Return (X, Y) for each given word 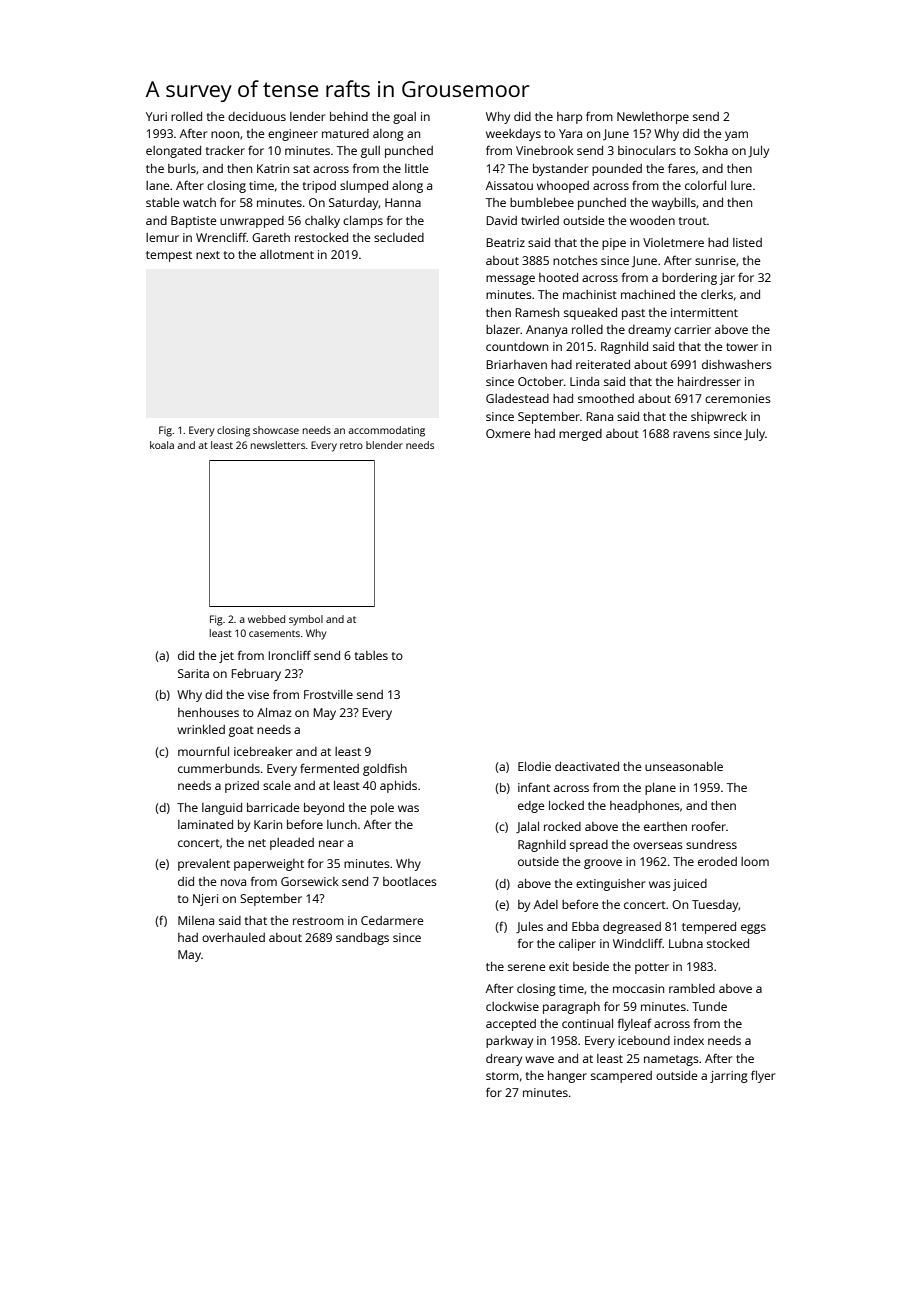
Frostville (328, 694)
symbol (306, 620)
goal (404, 118)
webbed (266, 619)
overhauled (233, 937)
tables (371, 655)
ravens (691, 434)
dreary (504, 1060)
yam (736, 136)
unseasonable (684, 766)
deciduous (257, 116)
